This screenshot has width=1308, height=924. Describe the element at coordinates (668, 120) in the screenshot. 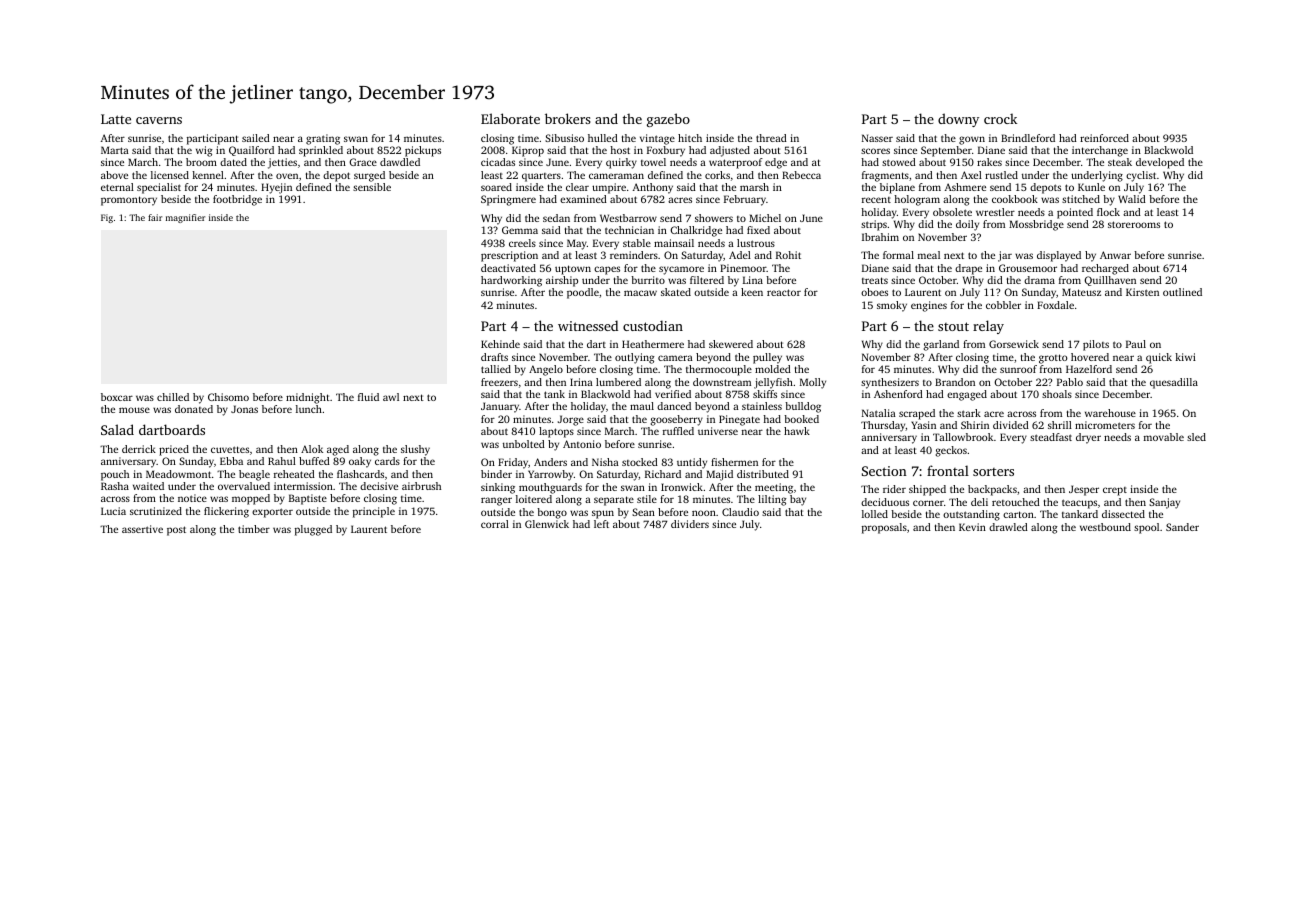

I see `gazebo` at that location.
